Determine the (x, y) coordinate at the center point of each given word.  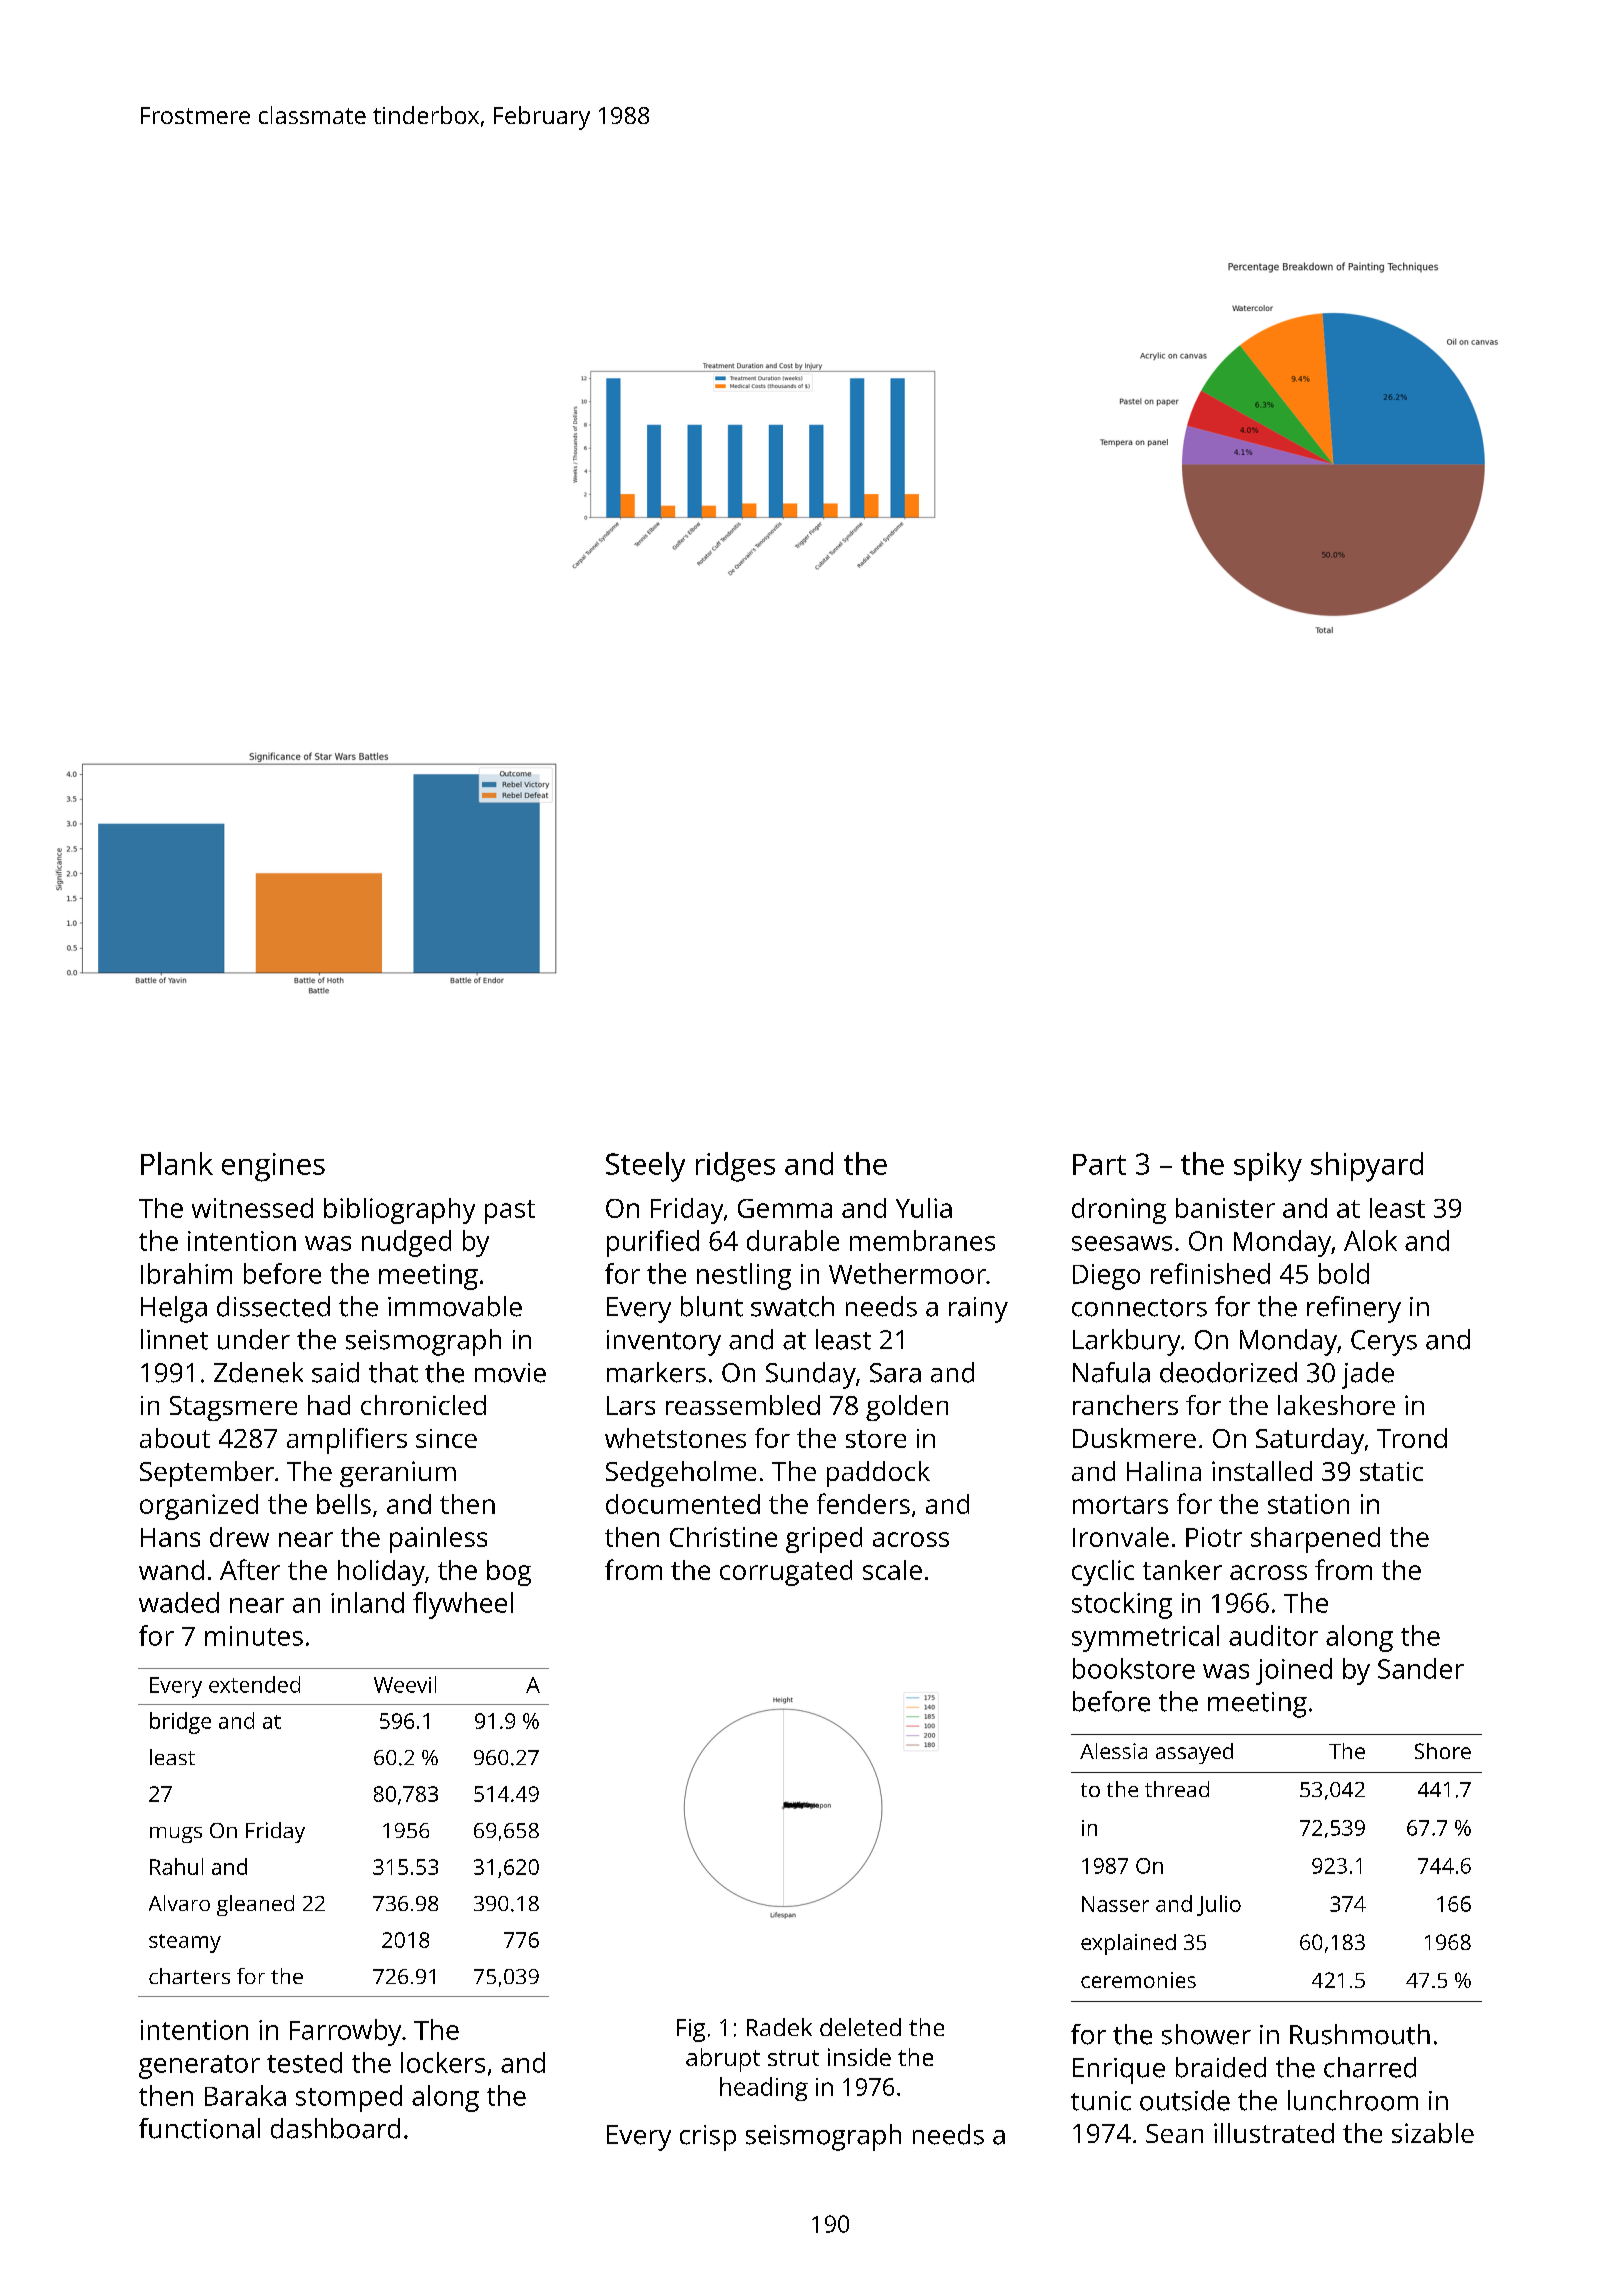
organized (199, 1507)
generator (199, 2067)
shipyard (1367, 1167)
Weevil (405, 1684)
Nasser (1115, 1904)
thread (1177, 1789)
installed (1262, 1471)
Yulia (924, 1208)
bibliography (399, 1211)
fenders (863, 1503)
